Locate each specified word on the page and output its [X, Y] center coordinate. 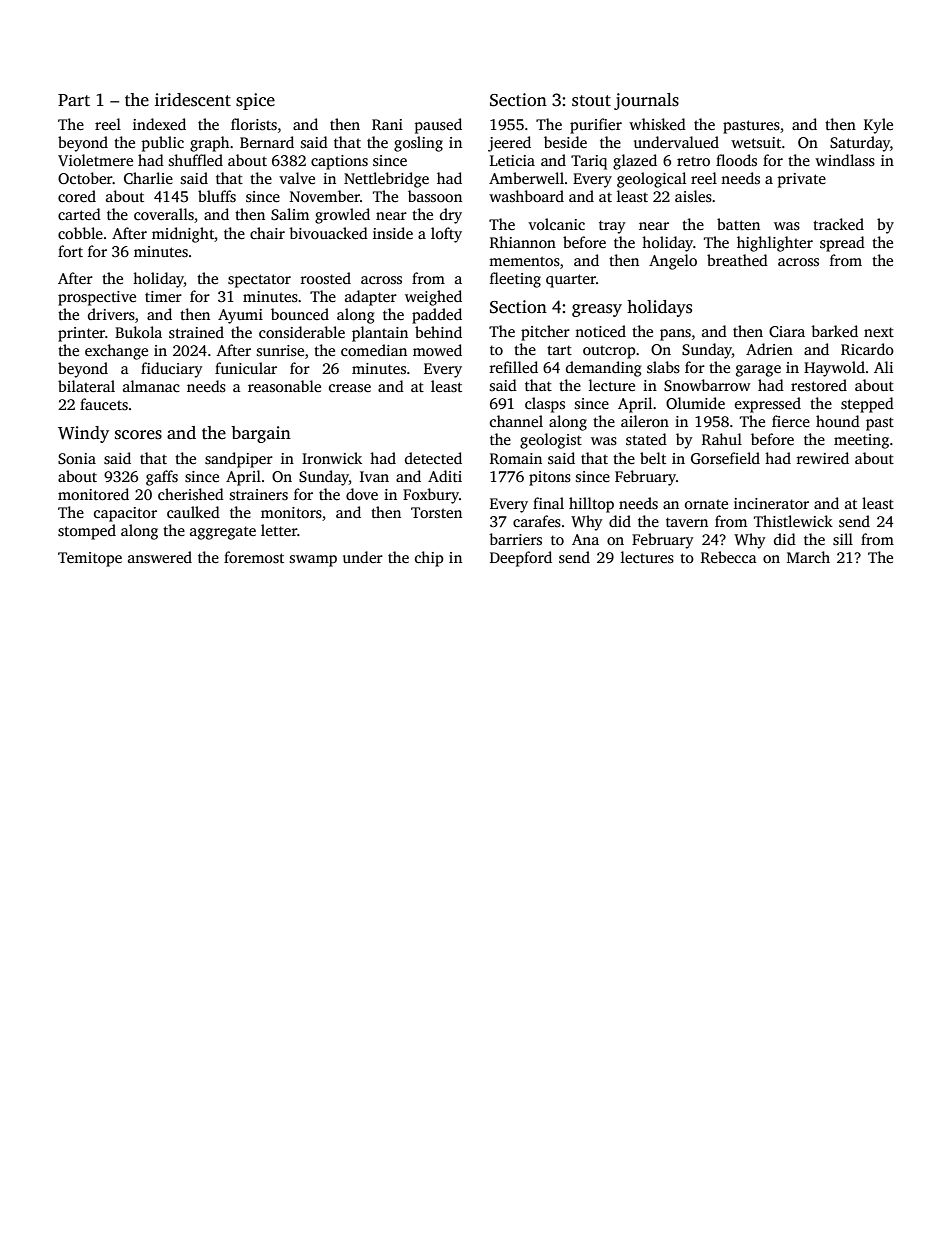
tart [559, 350]
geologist [551, 441]
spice [255, 101]
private [802, 180]
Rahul [722, 439]
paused [438, 126]
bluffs [217, 196]
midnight [183, 235]
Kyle [878, 126]
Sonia [77, 459]
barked [834, 331]
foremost [254, 557]
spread [842, 244]
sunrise [280, 351]
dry [451, 216]
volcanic [556, 224]
